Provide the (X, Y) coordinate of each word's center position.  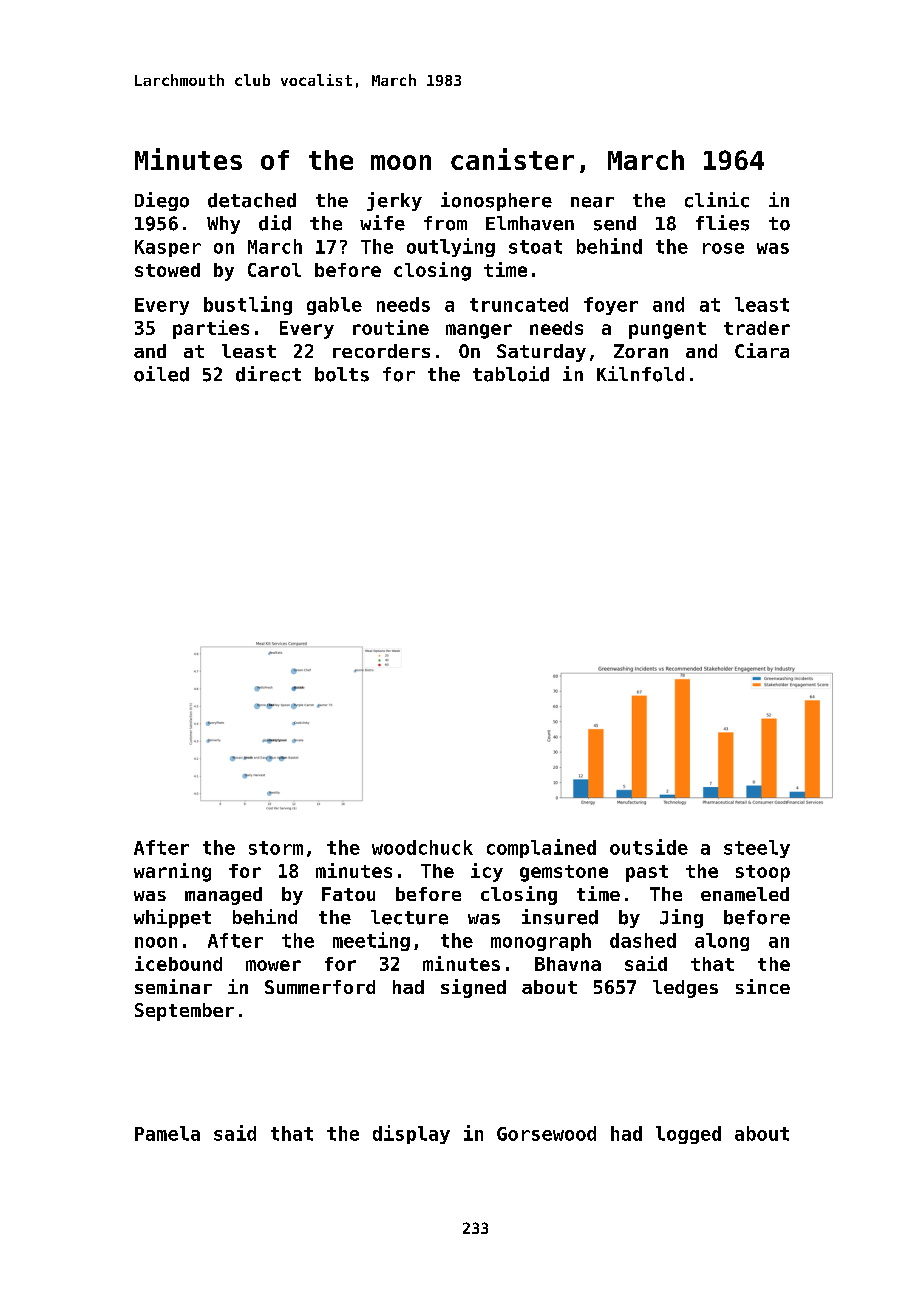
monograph (541, 942)
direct (268, 374)
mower (273, 965)
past (647, 873)
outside (649, 847)
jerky (394, 201)
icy (487, 872)
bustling (248, 305)
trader (757, 328)
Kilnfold (640, 374)
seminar (173, 986)
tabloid (511, 374)
